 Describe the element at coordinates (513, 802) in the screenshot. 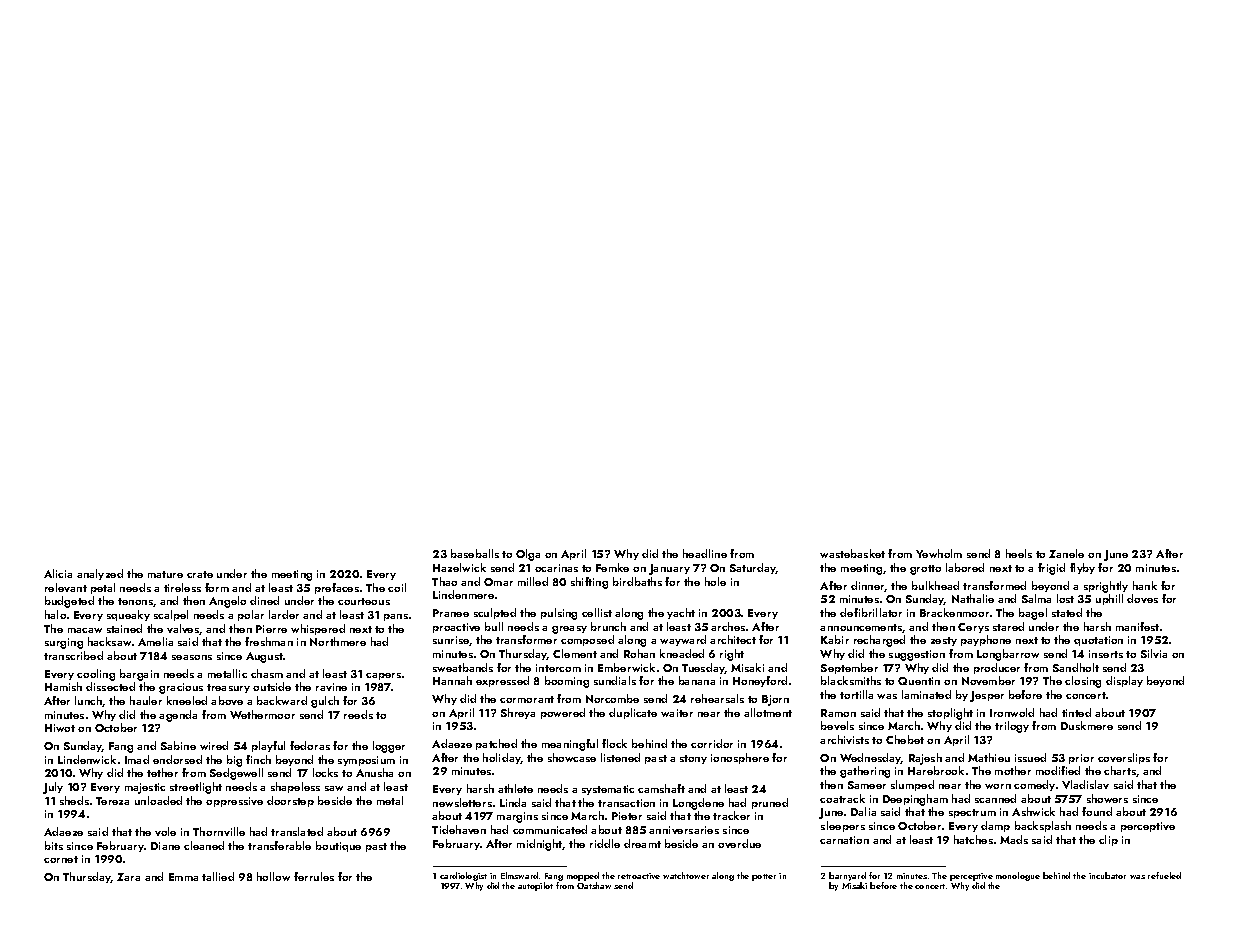

I see `Linda` at that location.
